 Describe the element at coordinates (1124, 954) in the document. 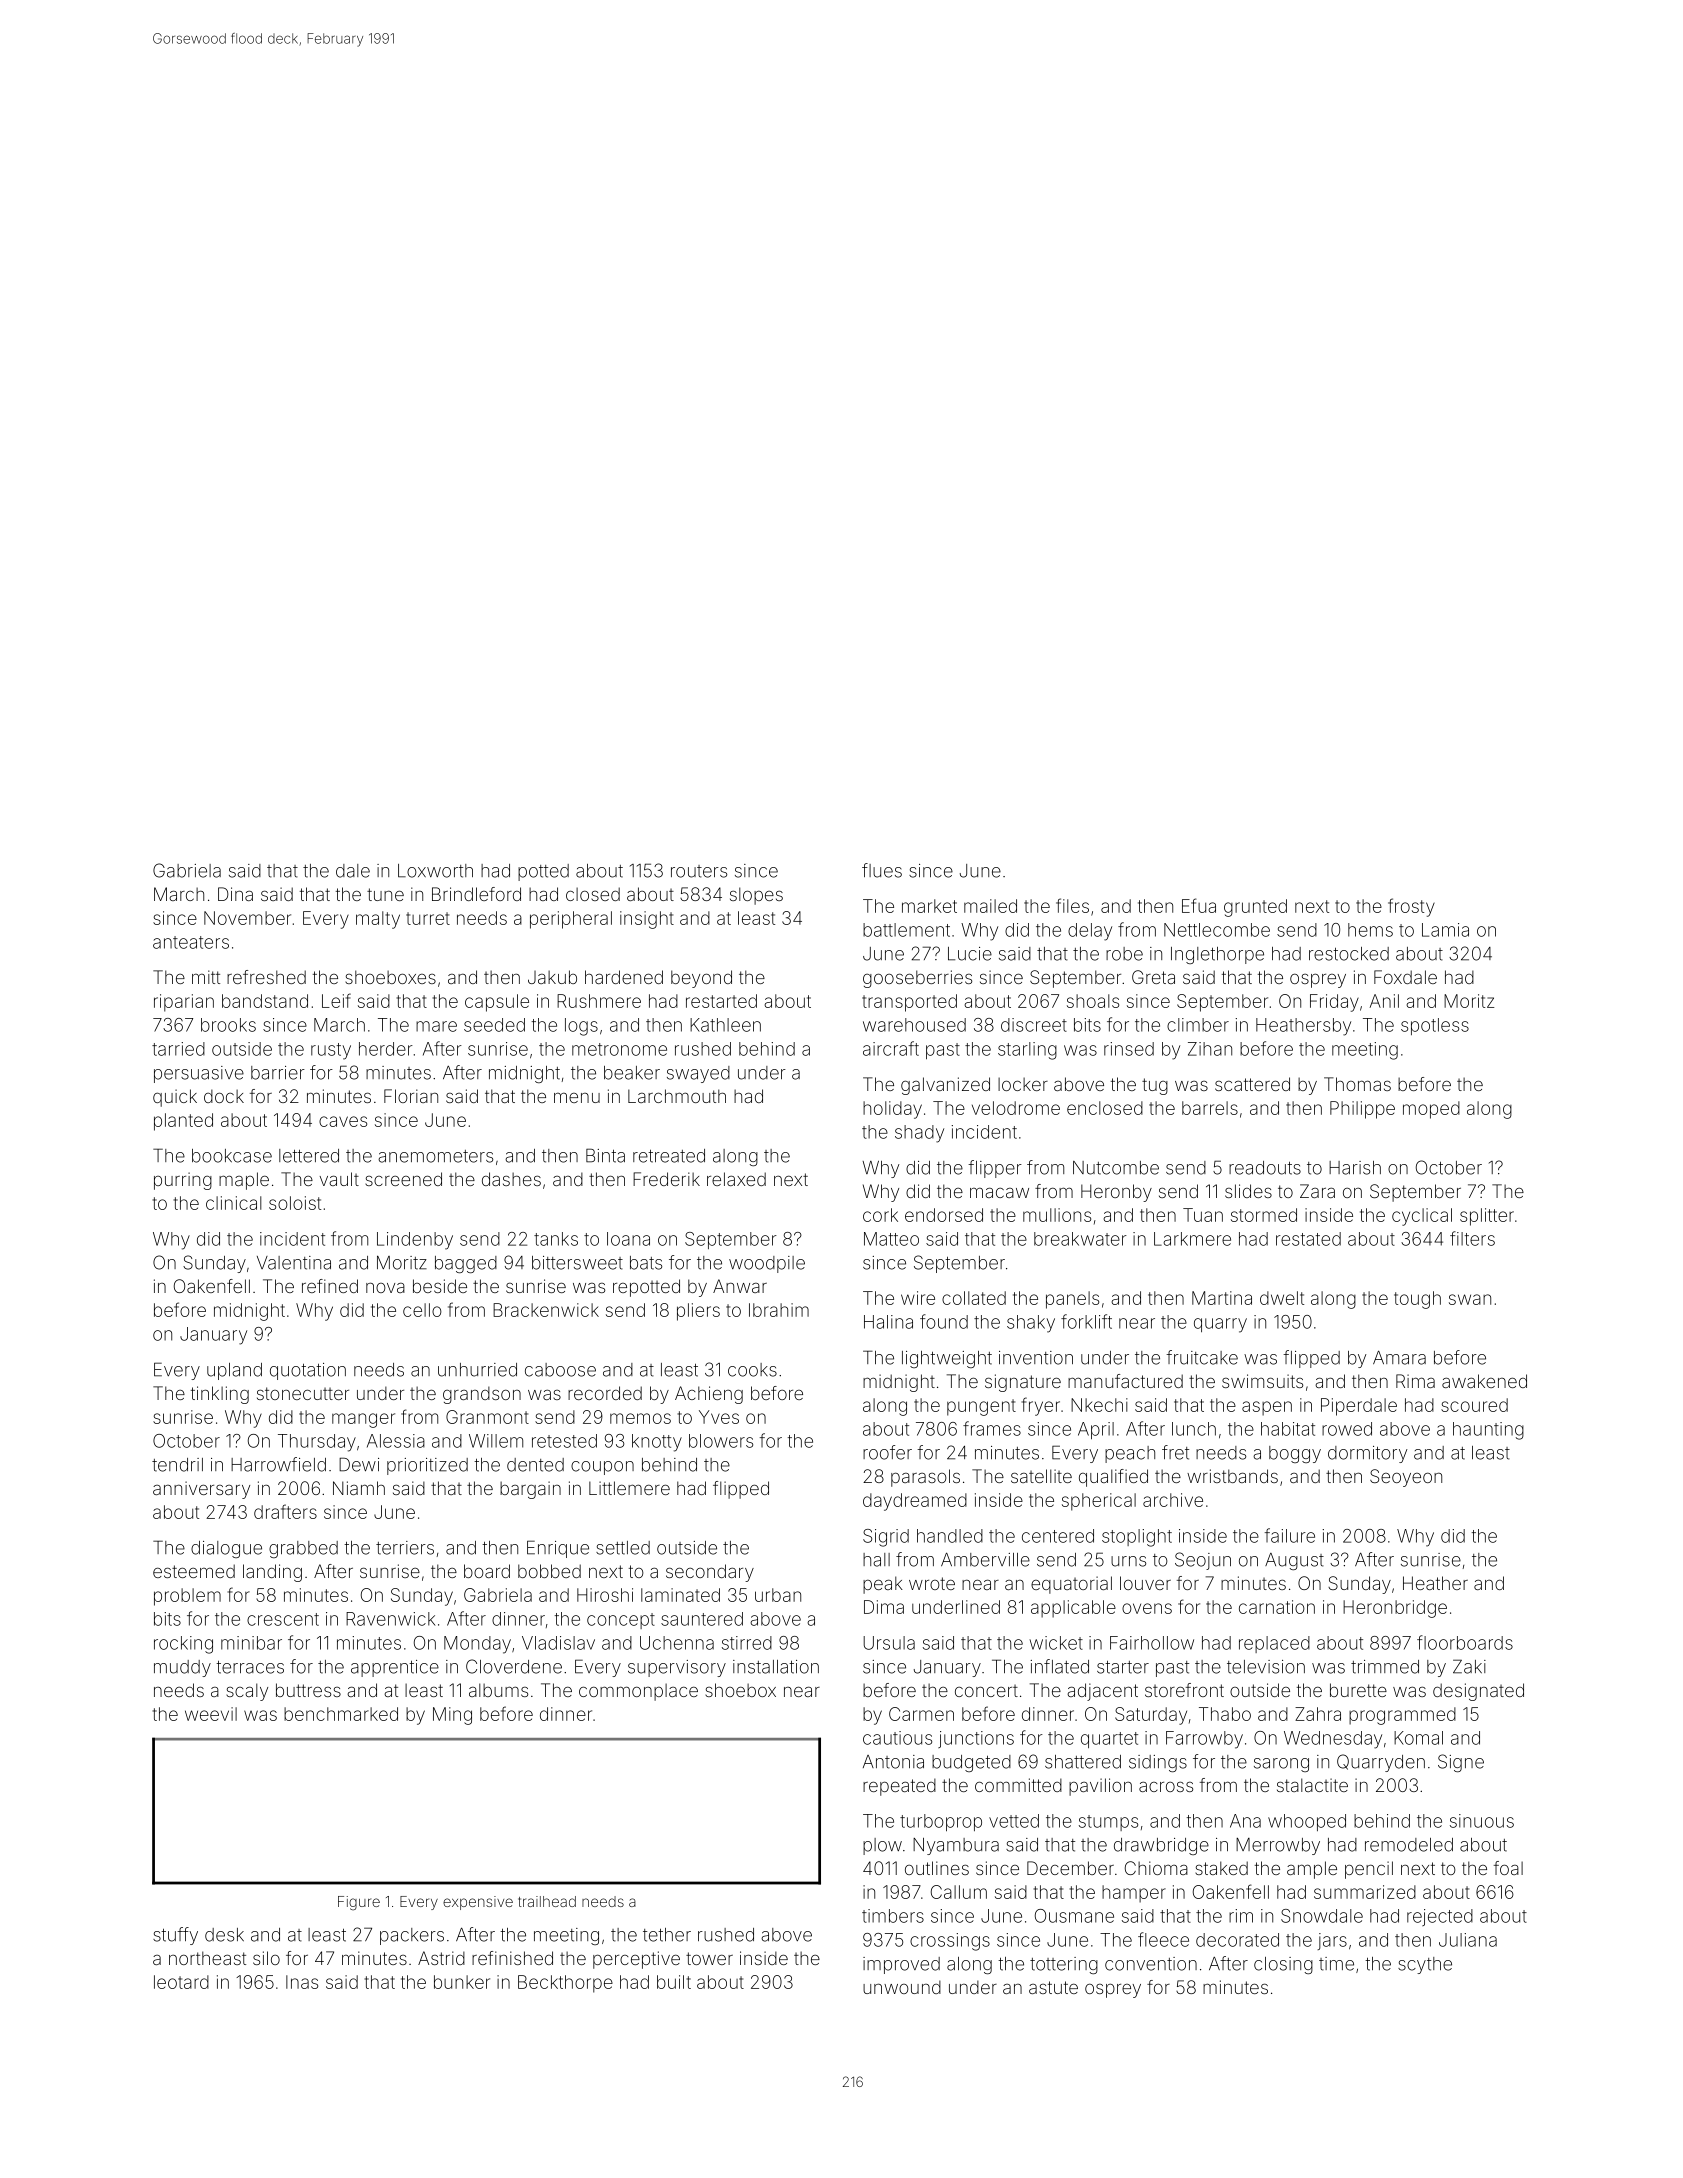

I see `robe` at that location.
